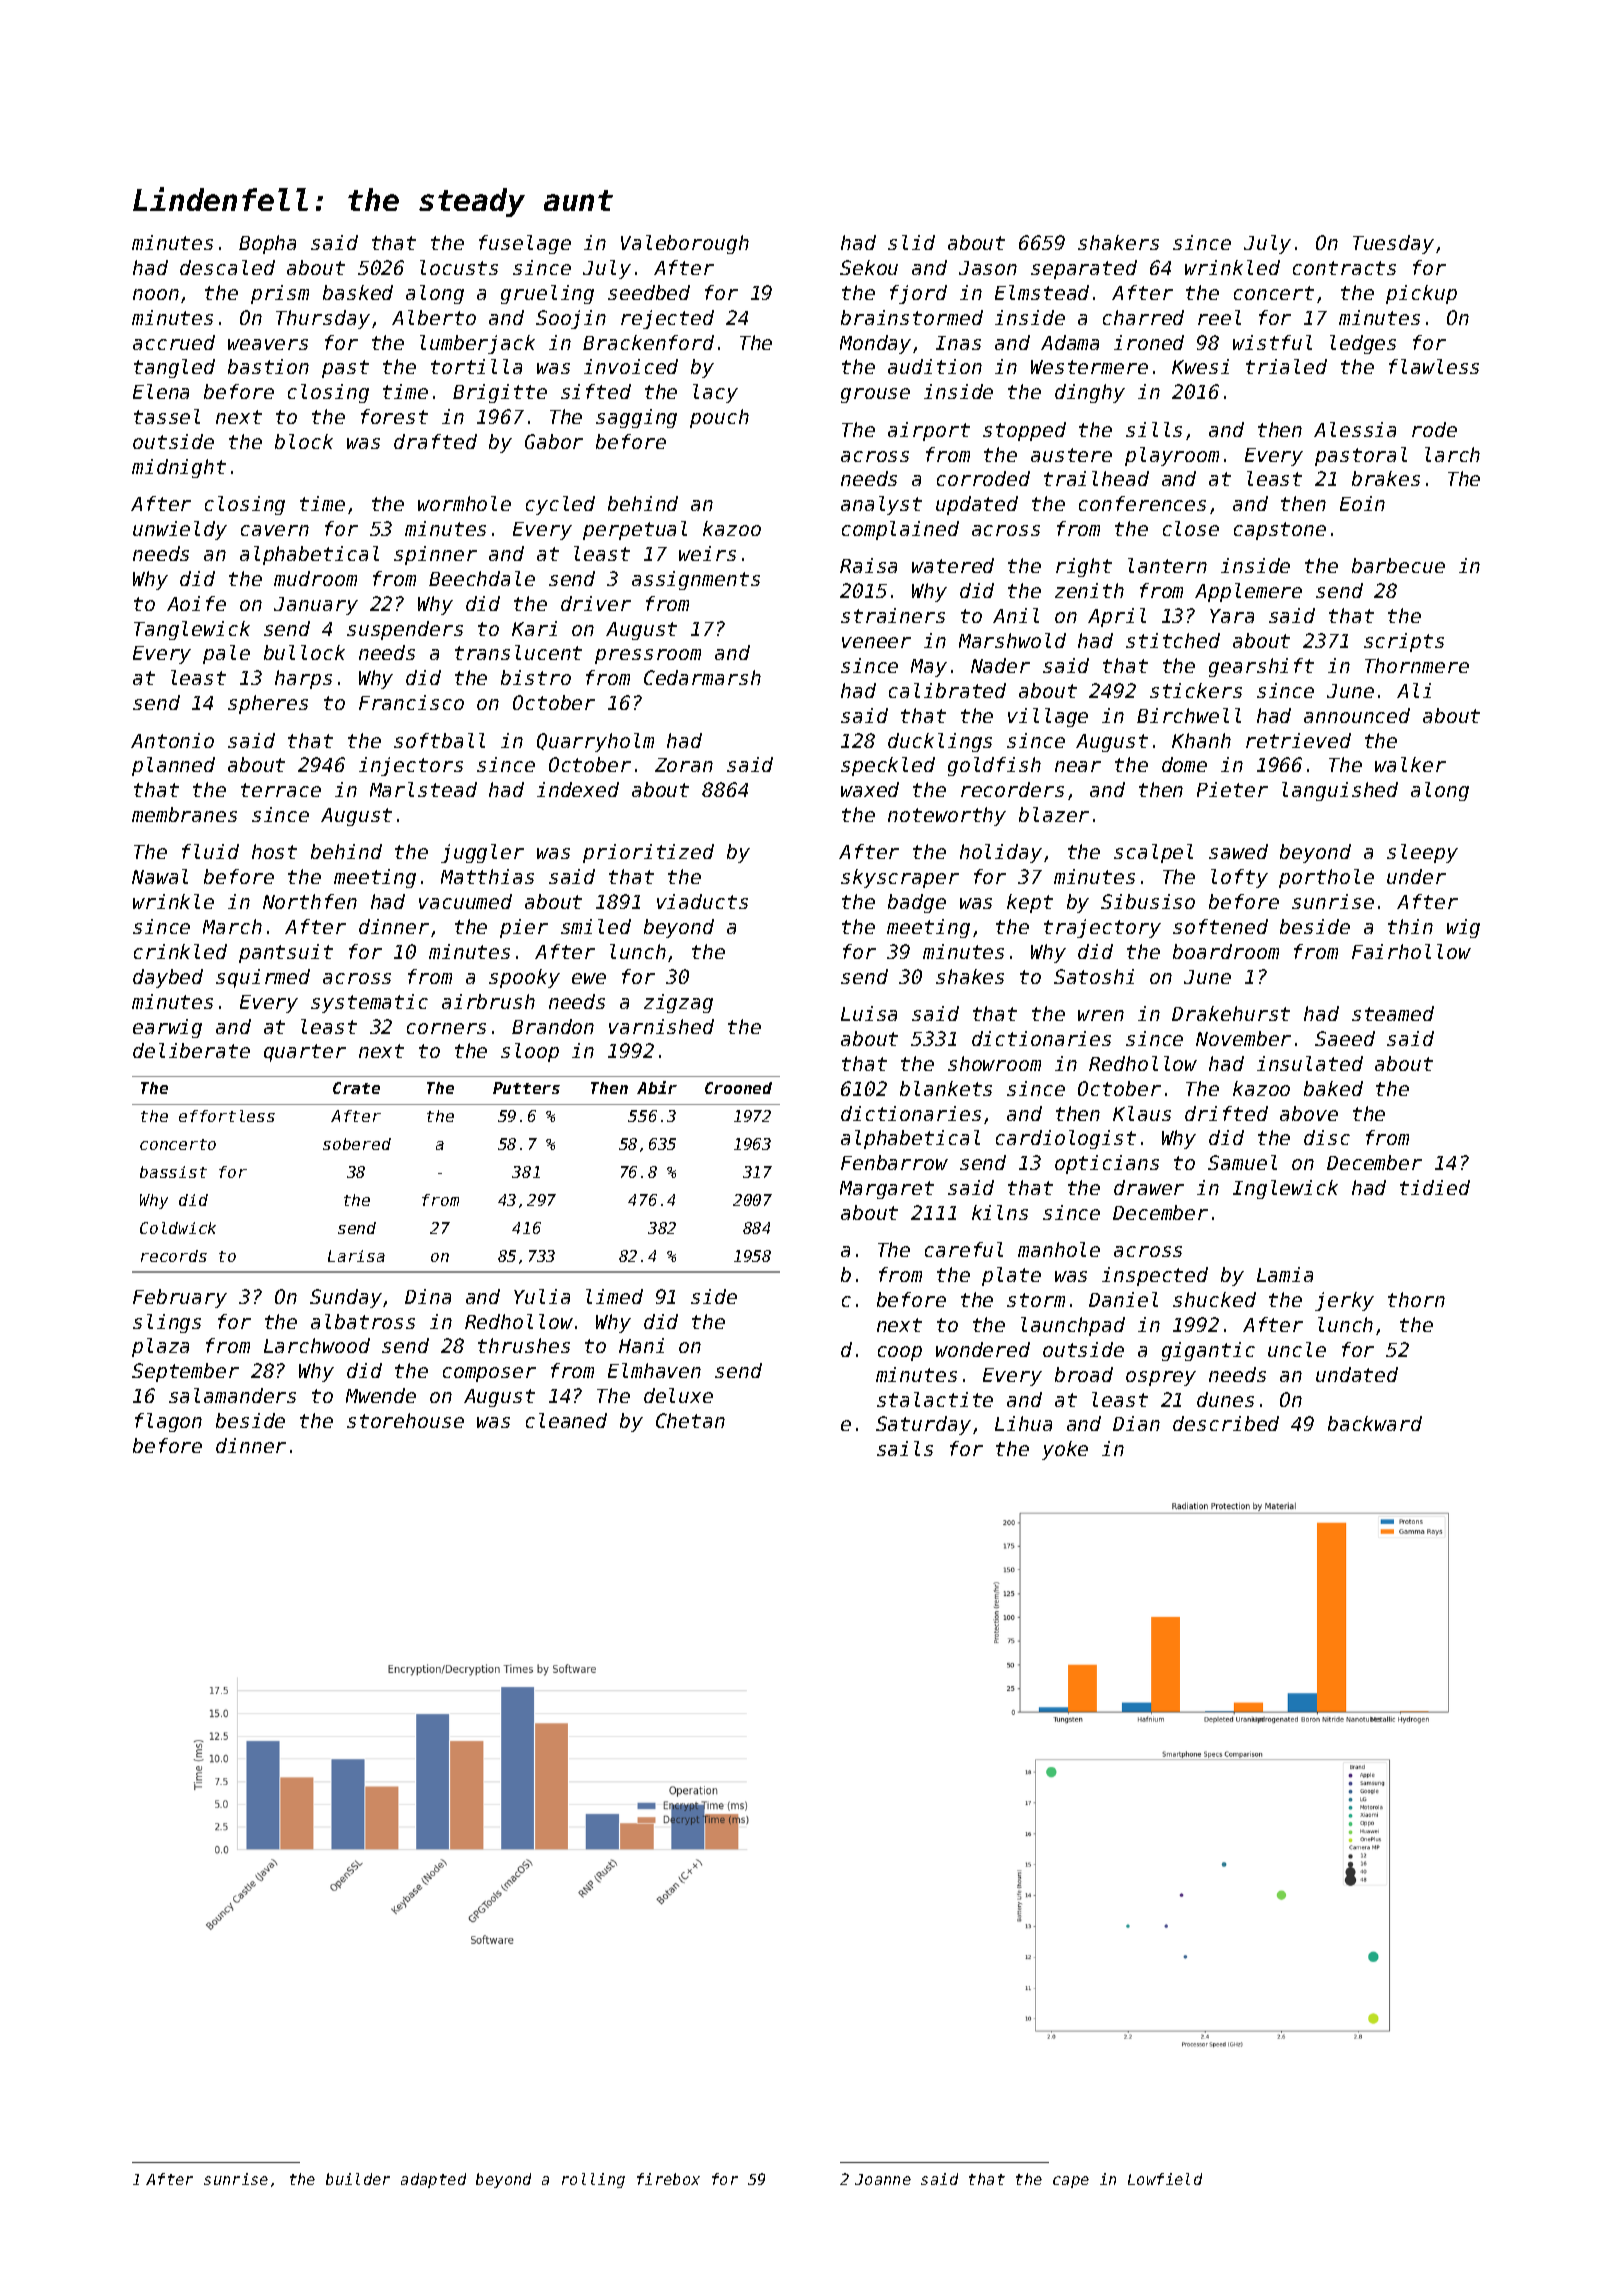 The height and width of the document is (2292, 1620). I want to click on described, so click(1226, 1423).
